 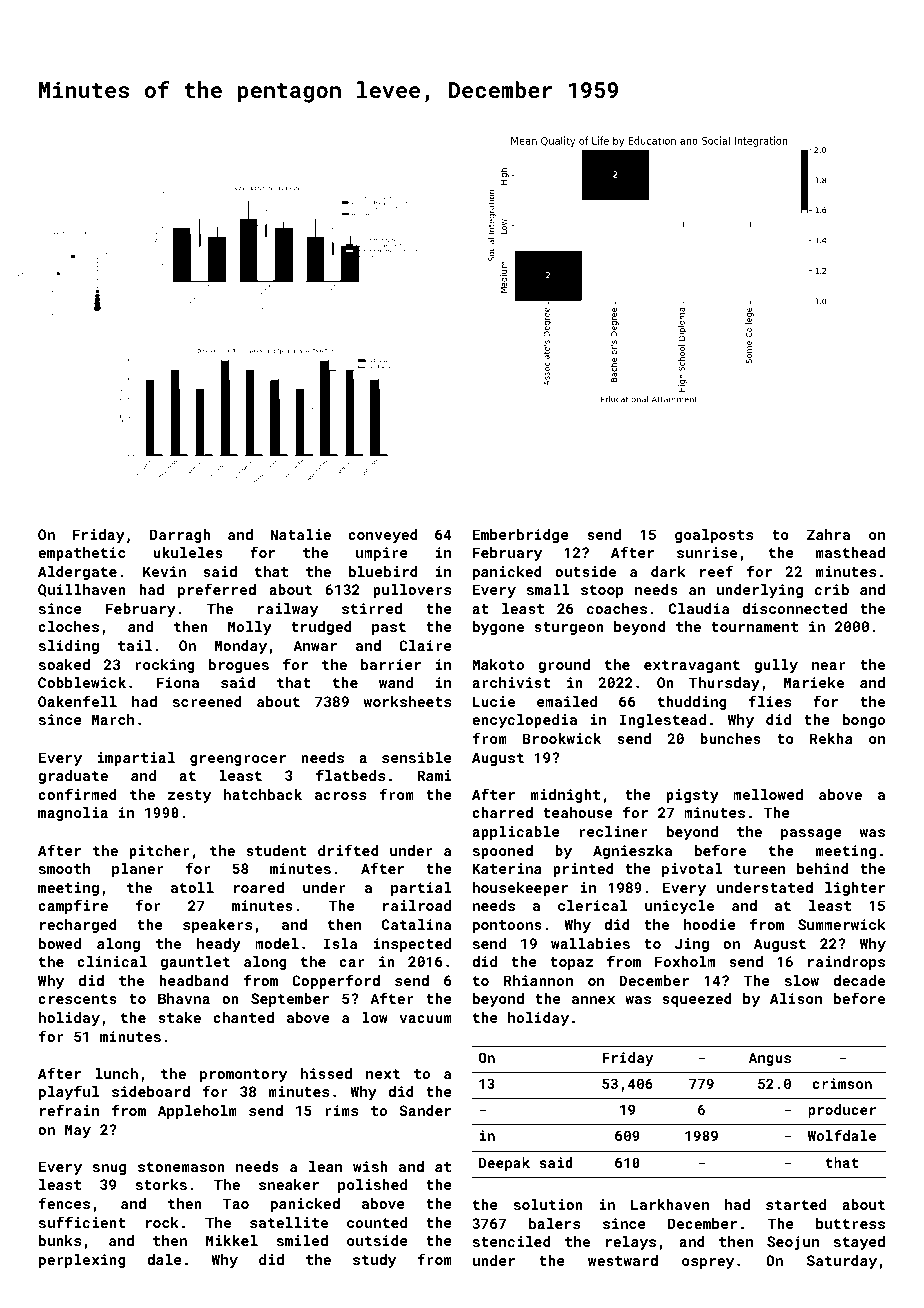 I want to click on emailed, so click(x=567, y=701).
